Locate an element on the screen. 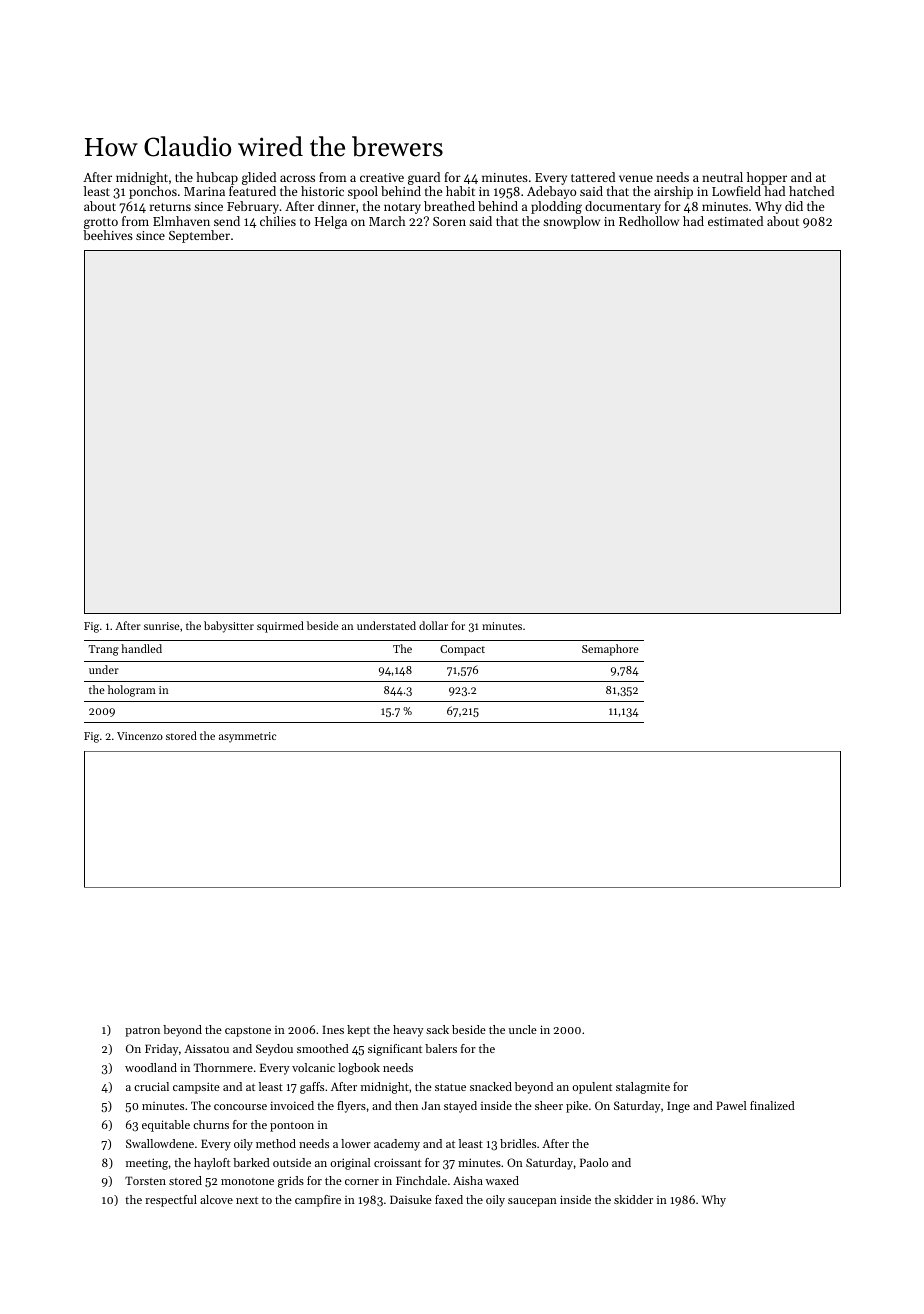 The image size is (924, 1314). chilies is located at coordinates (278, 221).
